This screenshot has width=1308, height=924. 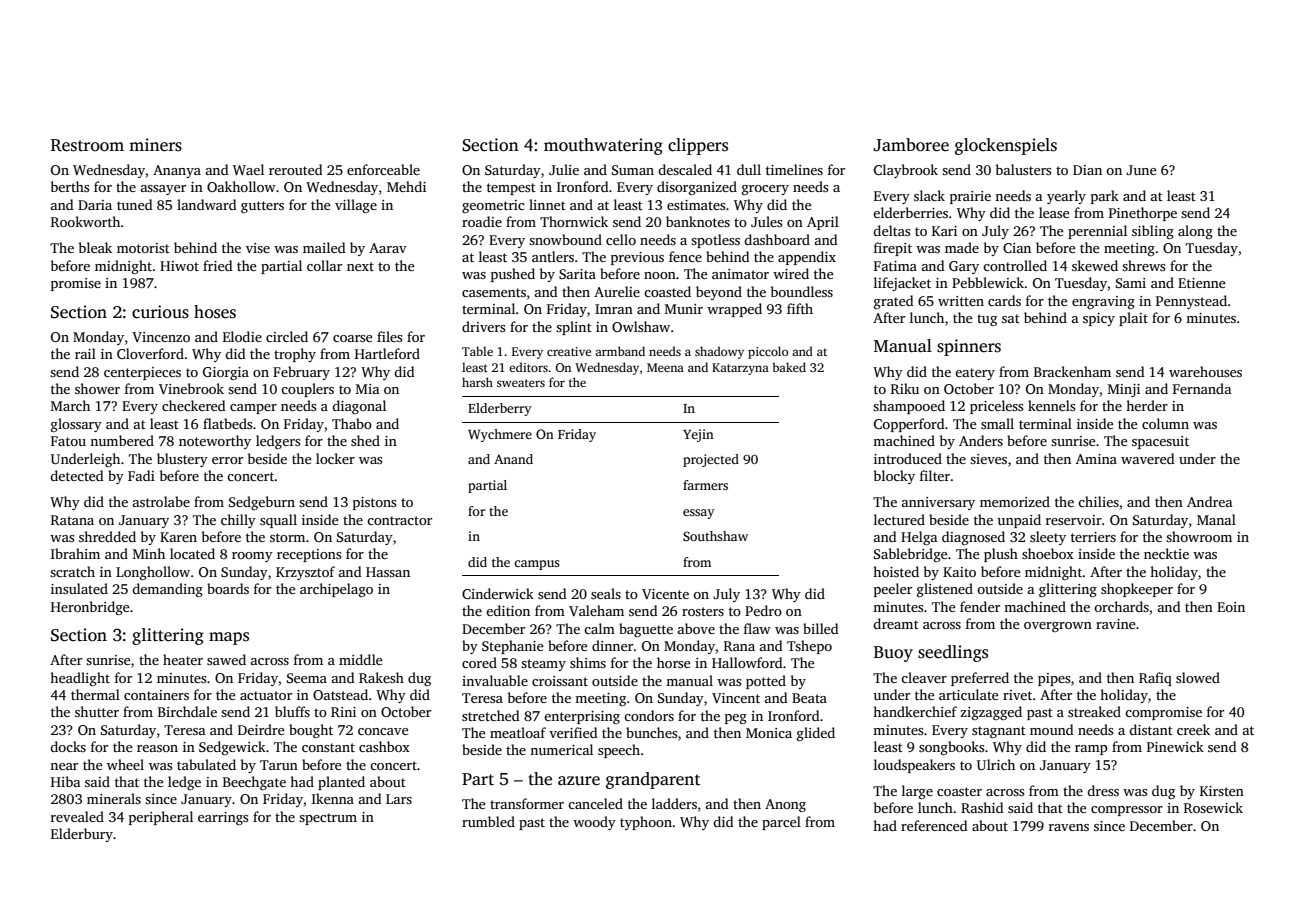 I want to click on mound, so click(x=1052, y=729).
